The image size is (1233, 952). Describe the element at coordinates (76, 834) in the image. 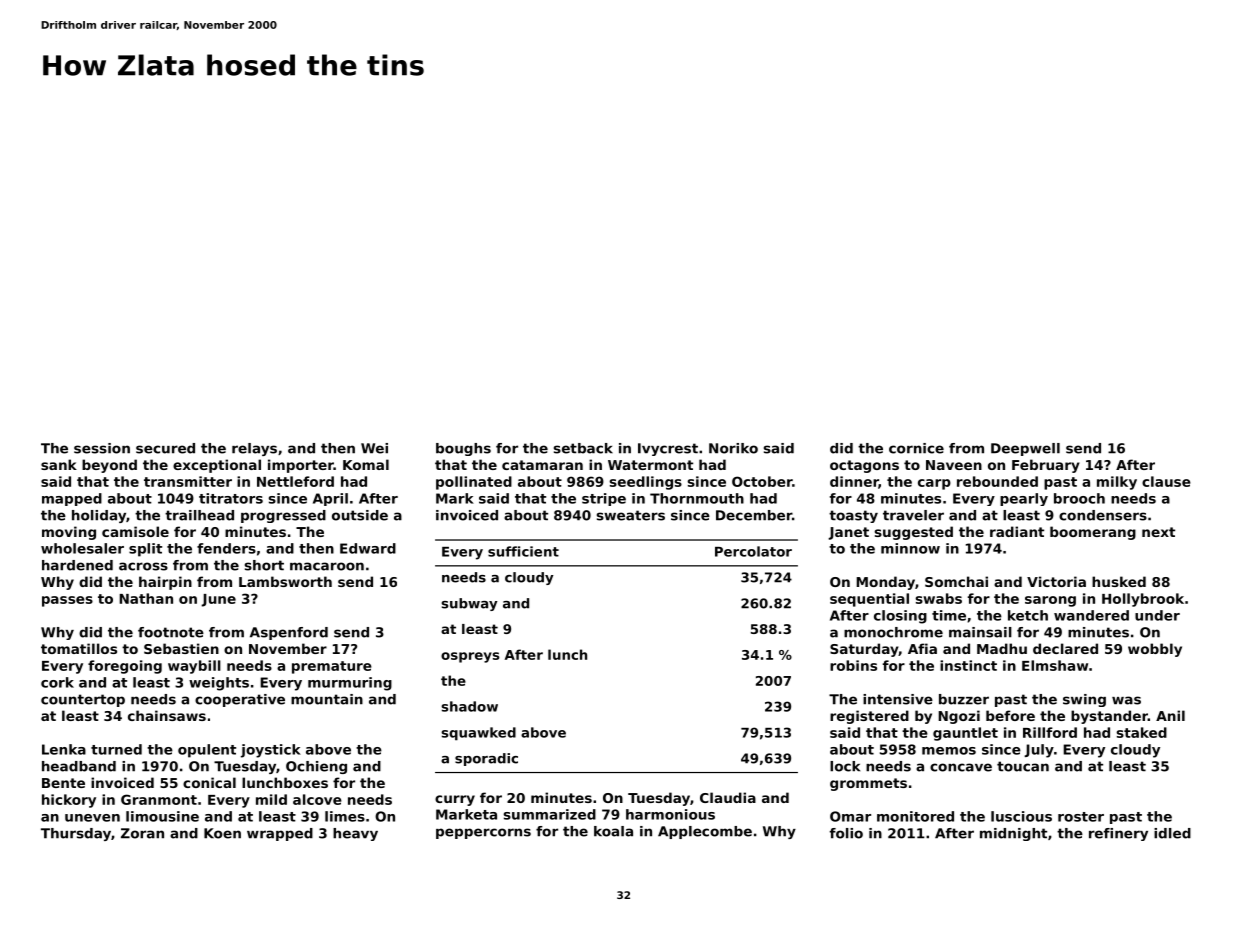

I see `Thursday` at that location.
